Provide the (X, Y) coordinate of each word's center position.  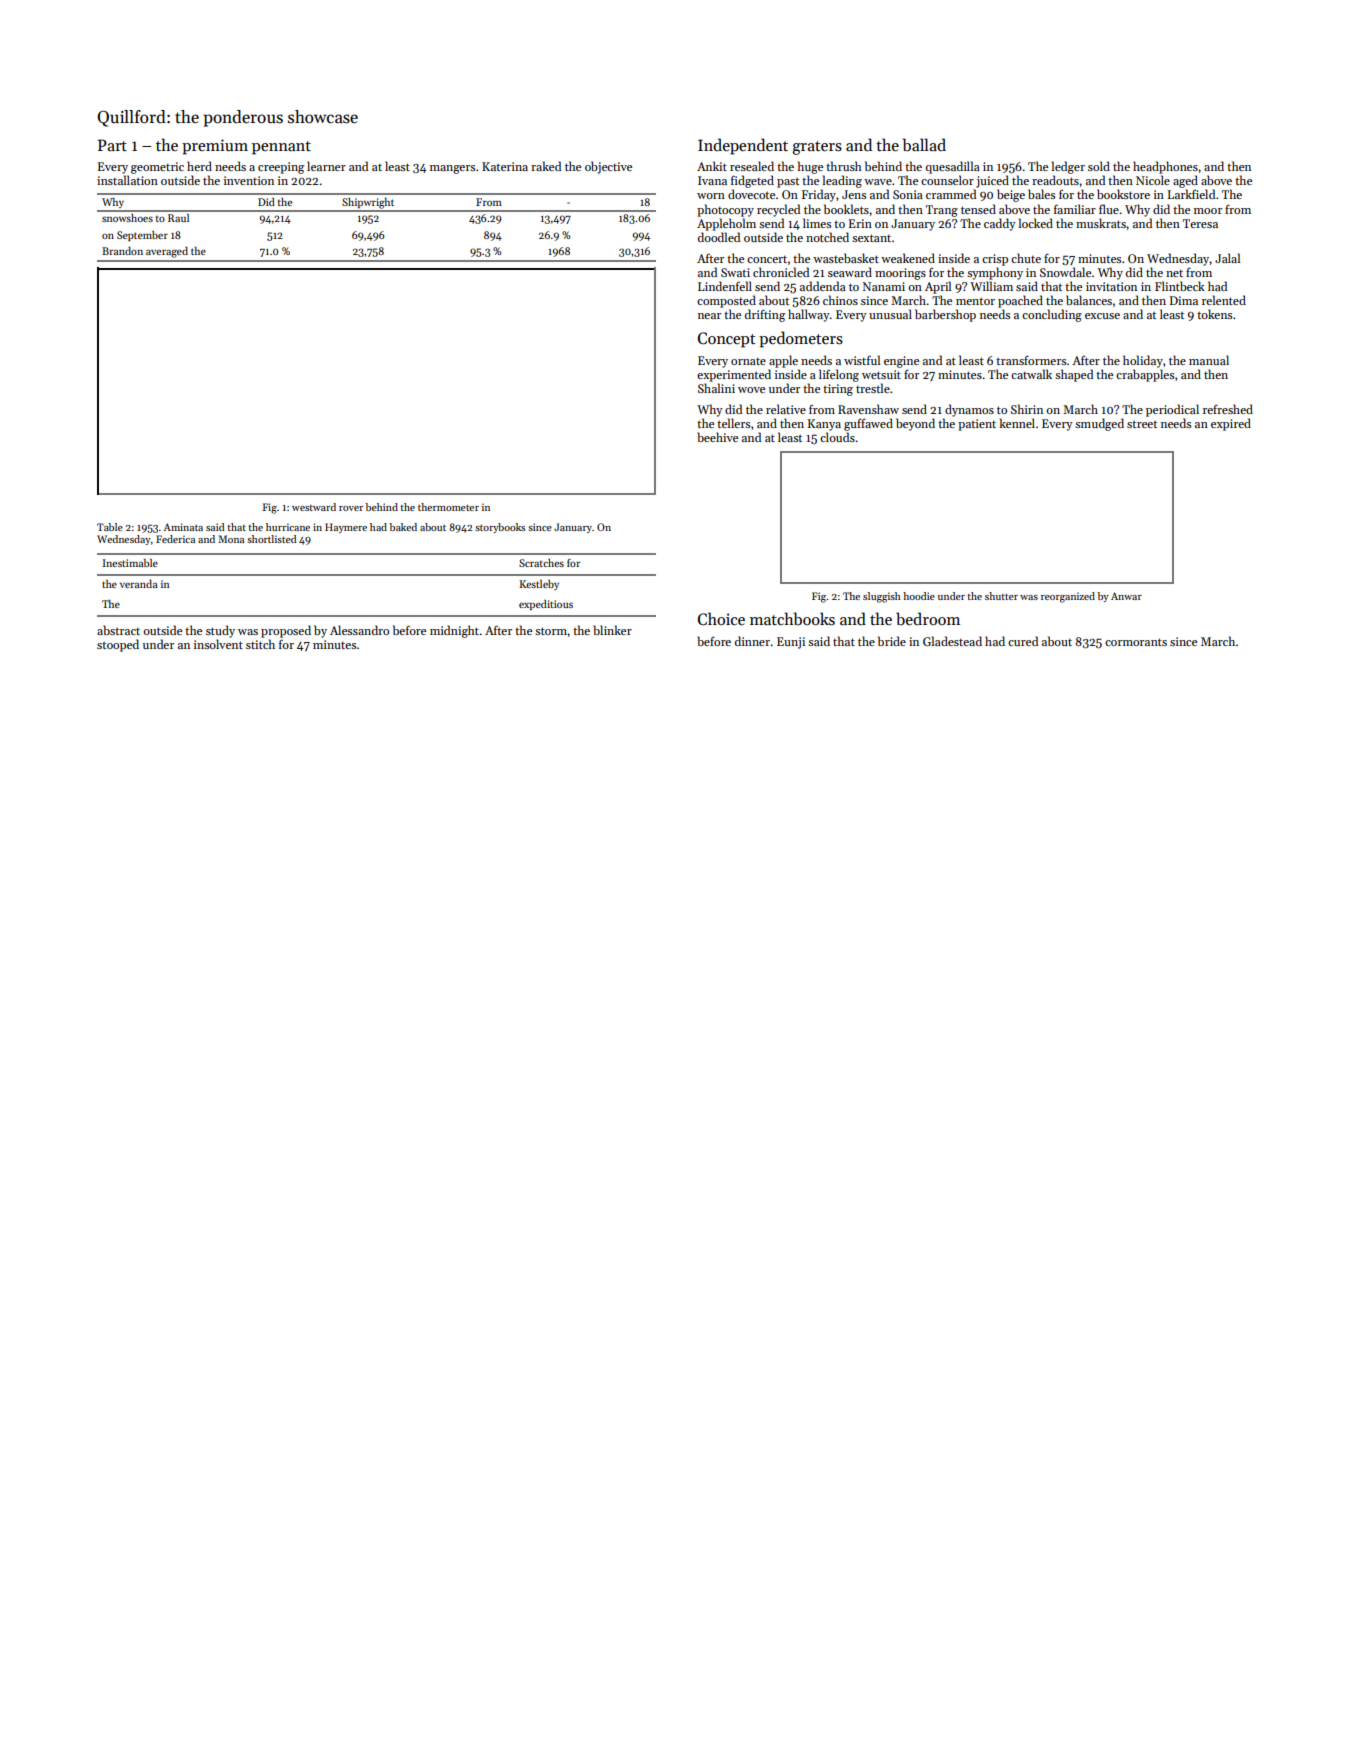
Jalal (1227, 258)
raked (546, 166)
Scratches (541, 563)
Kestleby (539, 585)
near (709, 316)
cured (1023, 641)
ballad (924, 145)
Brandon (122, 251)
